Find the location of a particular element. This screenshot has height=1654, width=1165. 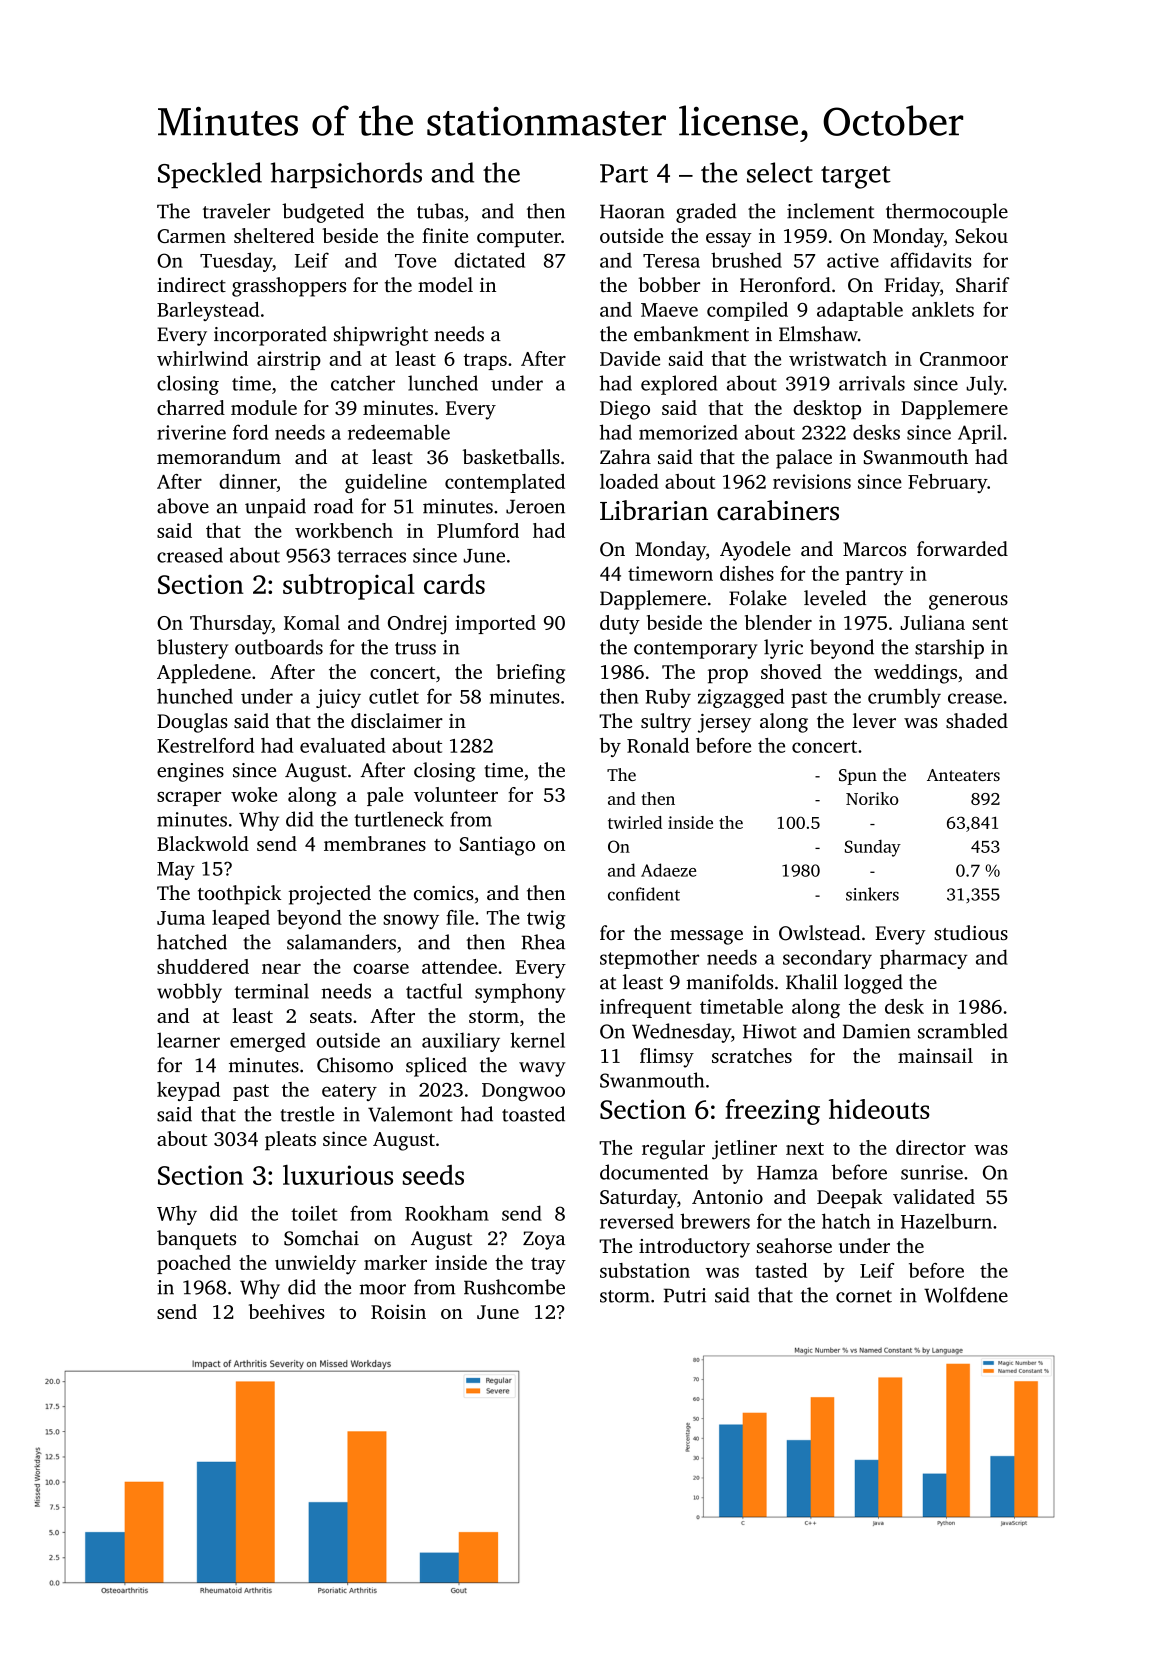

poached is located at coordinates (194, 1264).
